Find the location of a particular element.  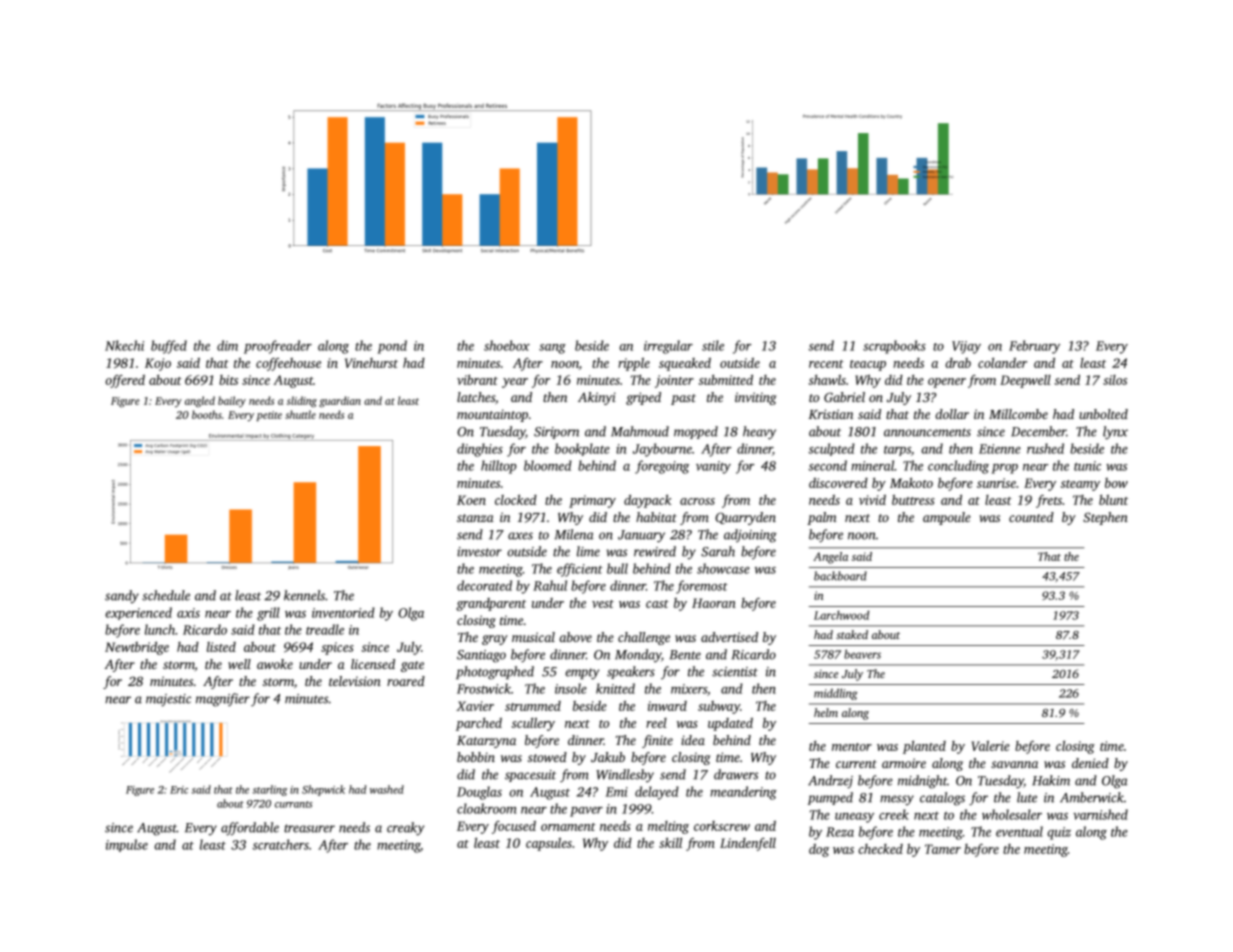

dinghies is located at coordinates (480, 450).
